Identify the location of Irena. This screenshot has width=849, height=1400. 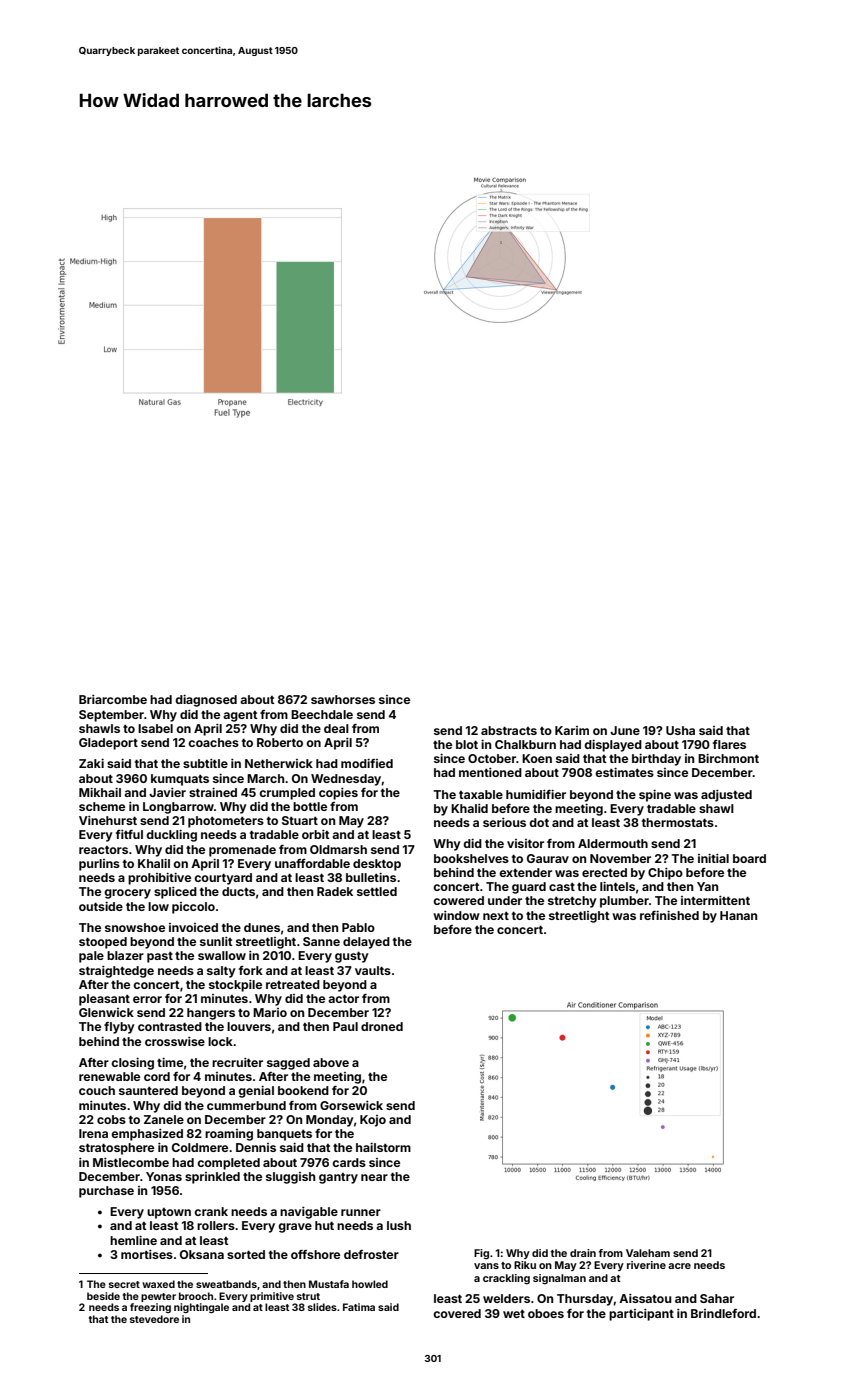
(93, 1133).
